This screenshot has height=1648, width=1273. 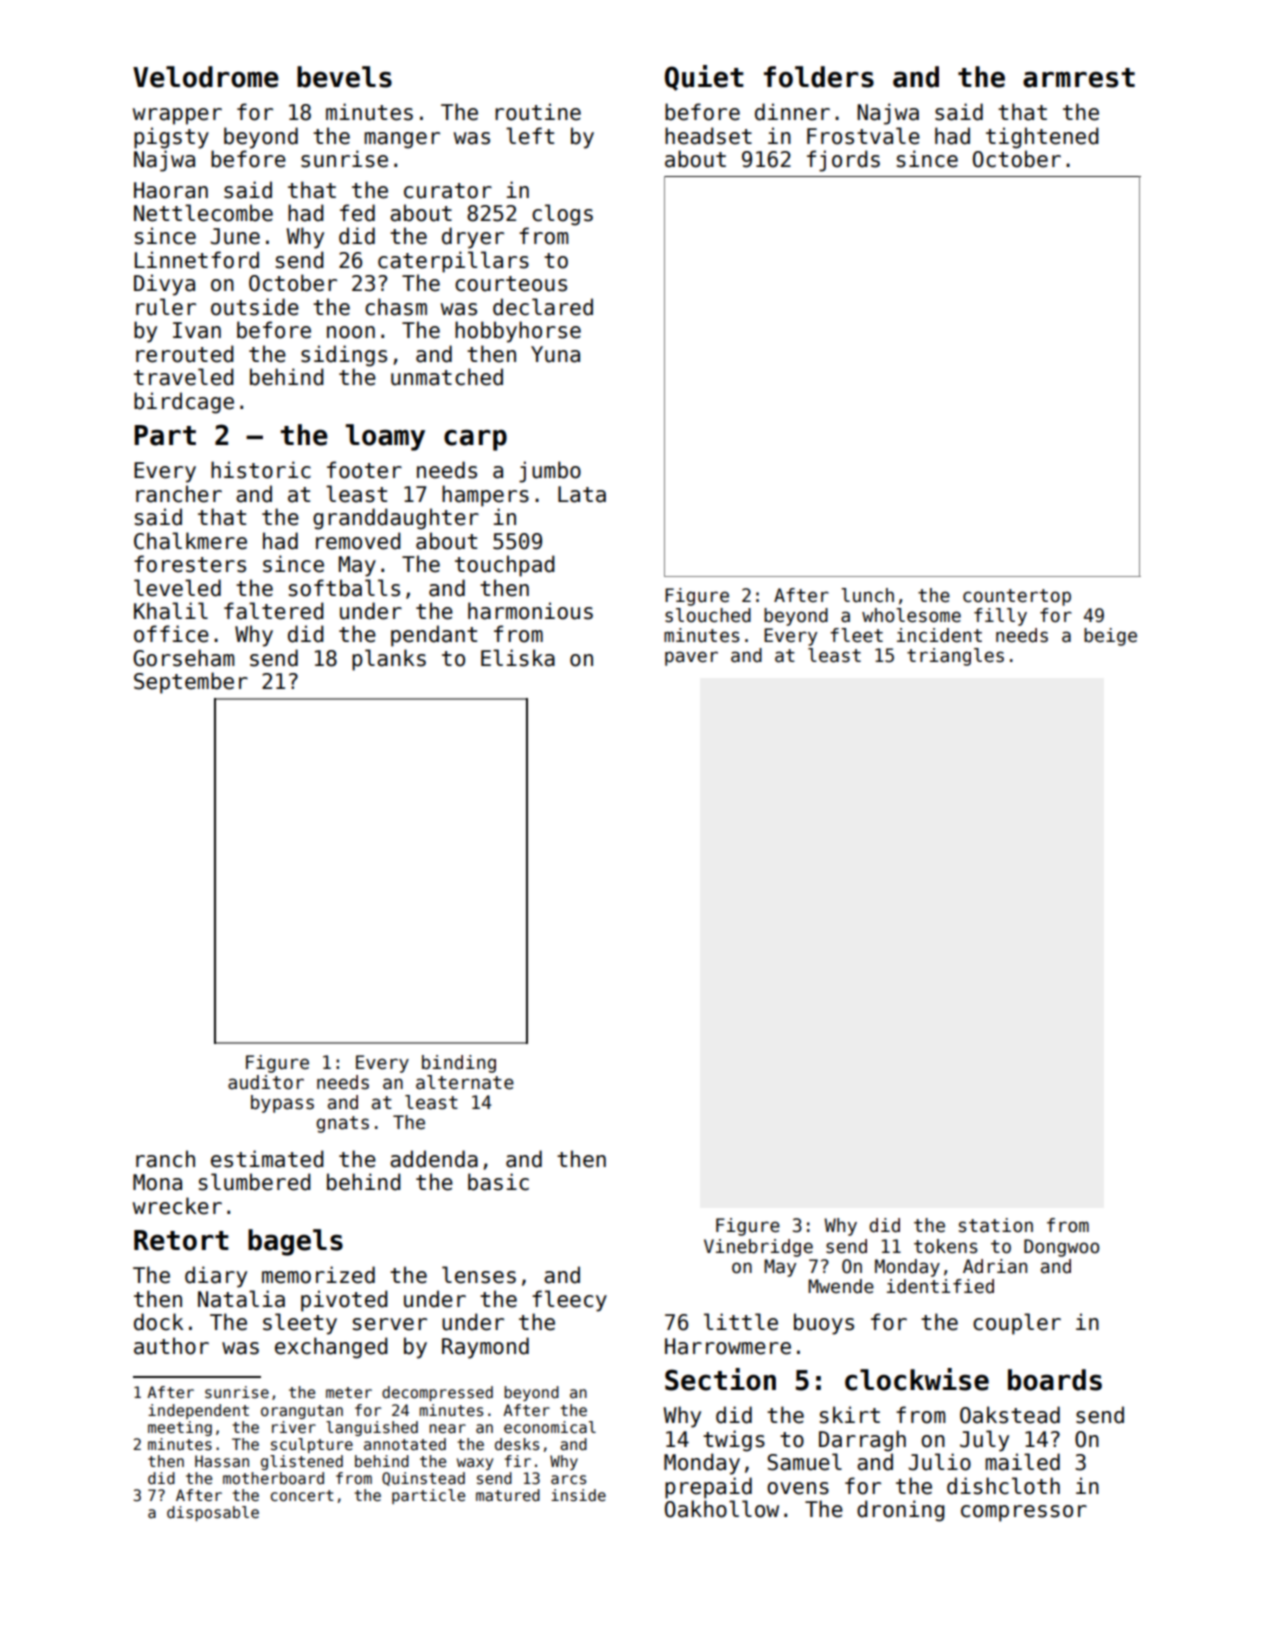 I want to click on basic, so click(x=498, y=1182).
